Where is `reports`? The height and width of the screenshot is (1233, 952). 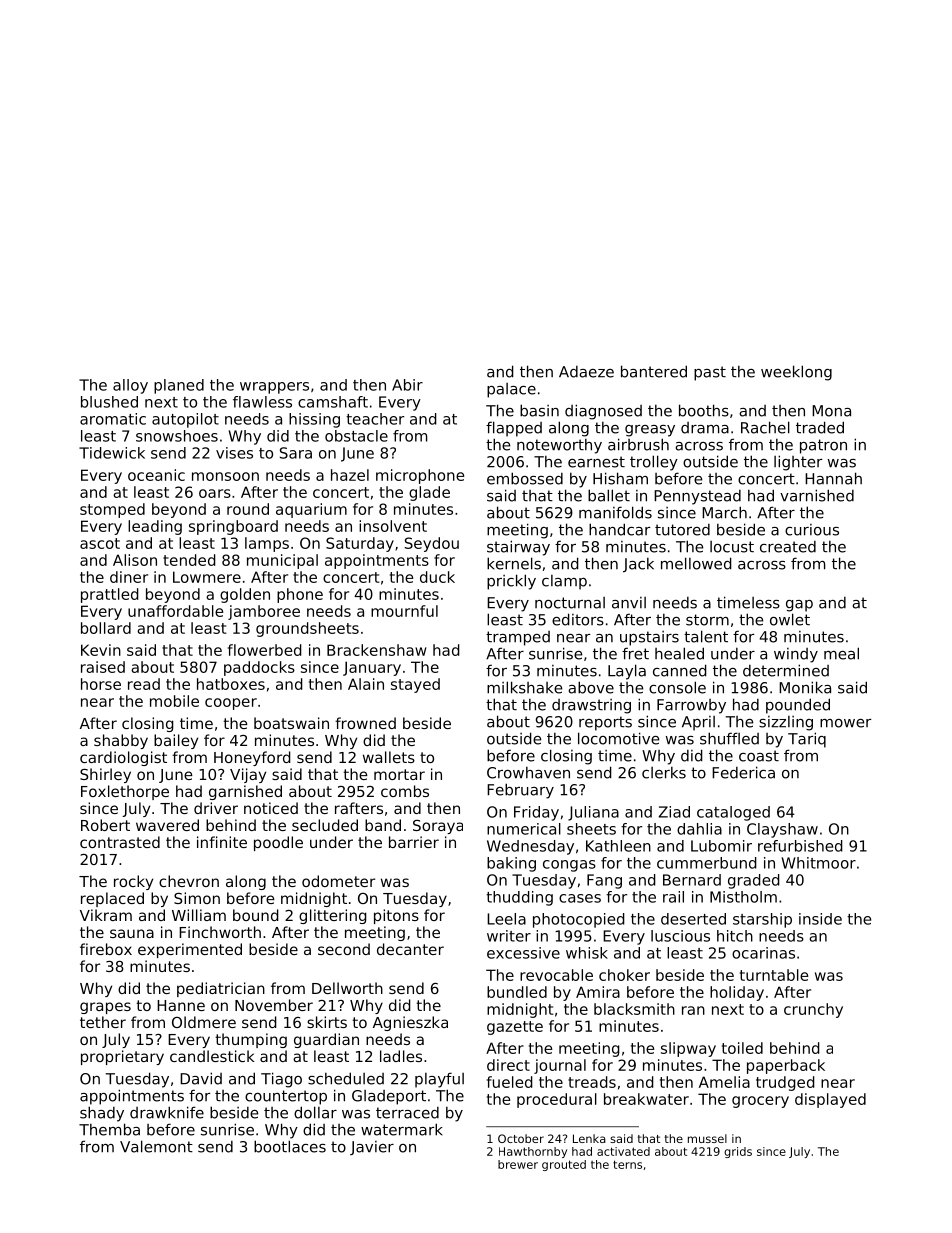 reports is located at coordinates (605, 723).
